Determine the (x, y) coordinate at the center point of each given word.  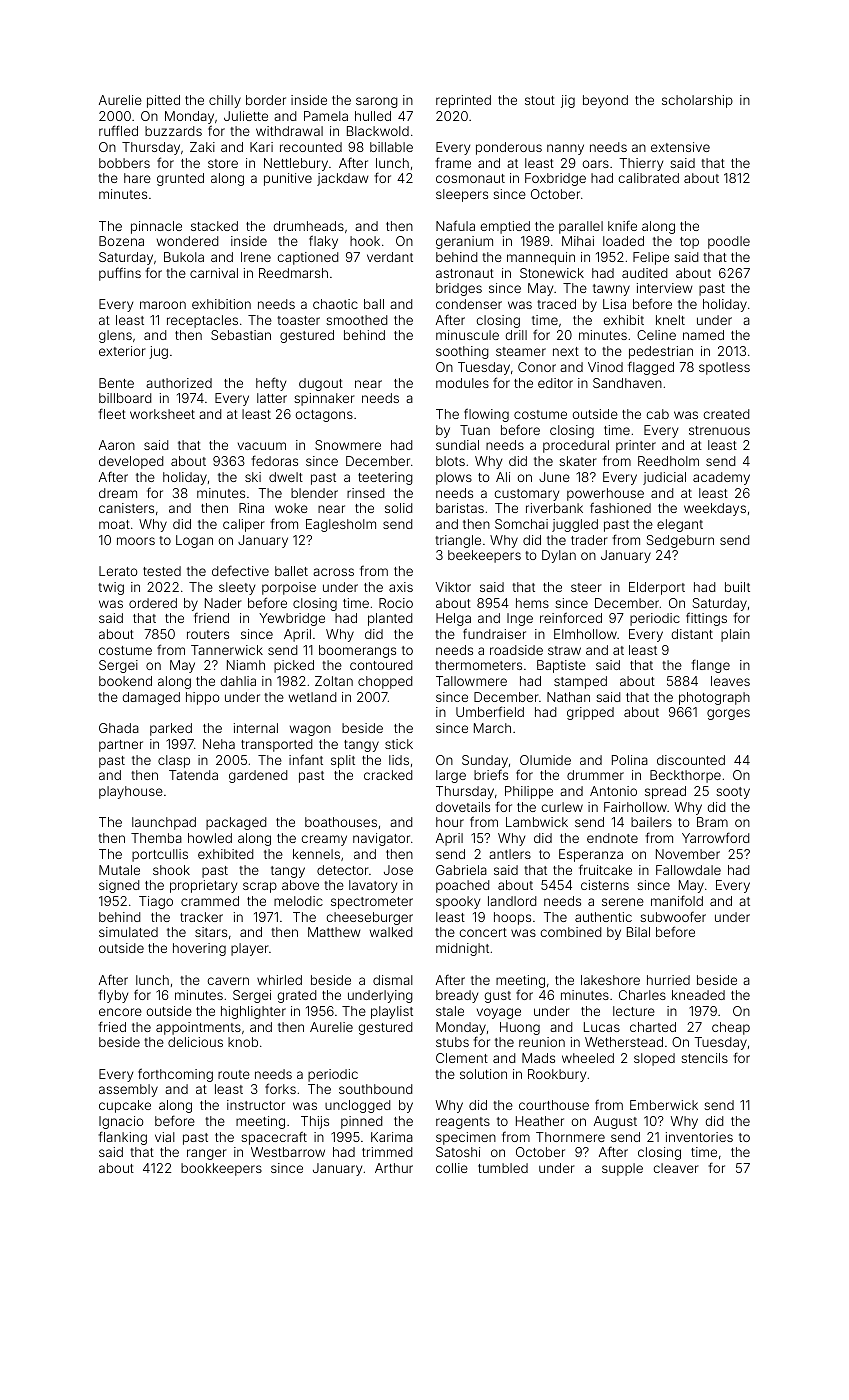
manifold (677, 900)
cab (657, 414)
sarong (377, 102)
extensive (680, 147)
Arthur (394, 1168)
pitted (163, 101)
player (250, 949)
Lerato (118, 571)
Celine (656, 335)
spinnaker (324, 399)
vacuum (262, 446)
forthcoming (175, 1075)
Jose (398, 870)
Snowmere (348, 445)
